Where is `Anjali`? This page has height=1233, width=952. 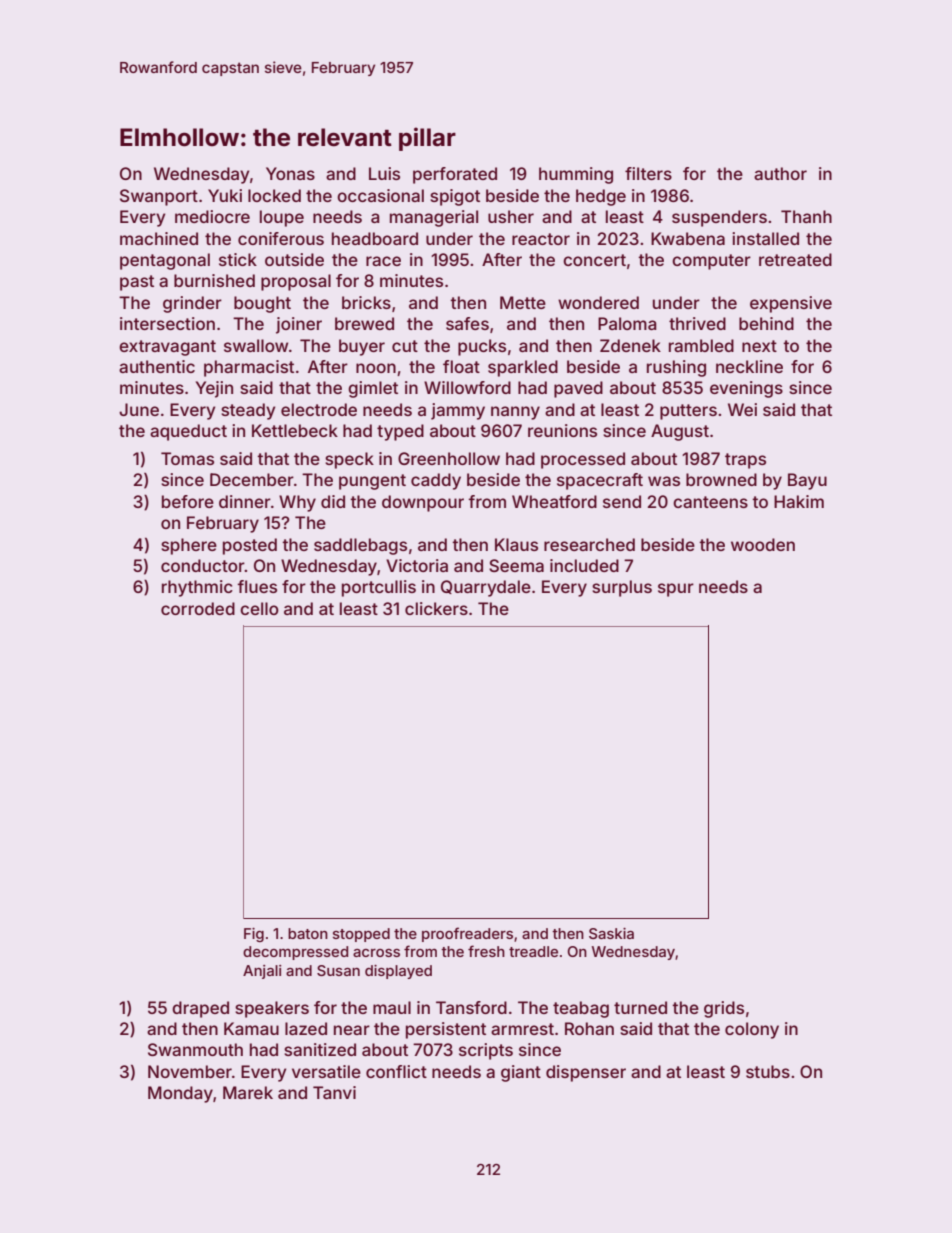
Anjali is located at coordinates (262, 972).
